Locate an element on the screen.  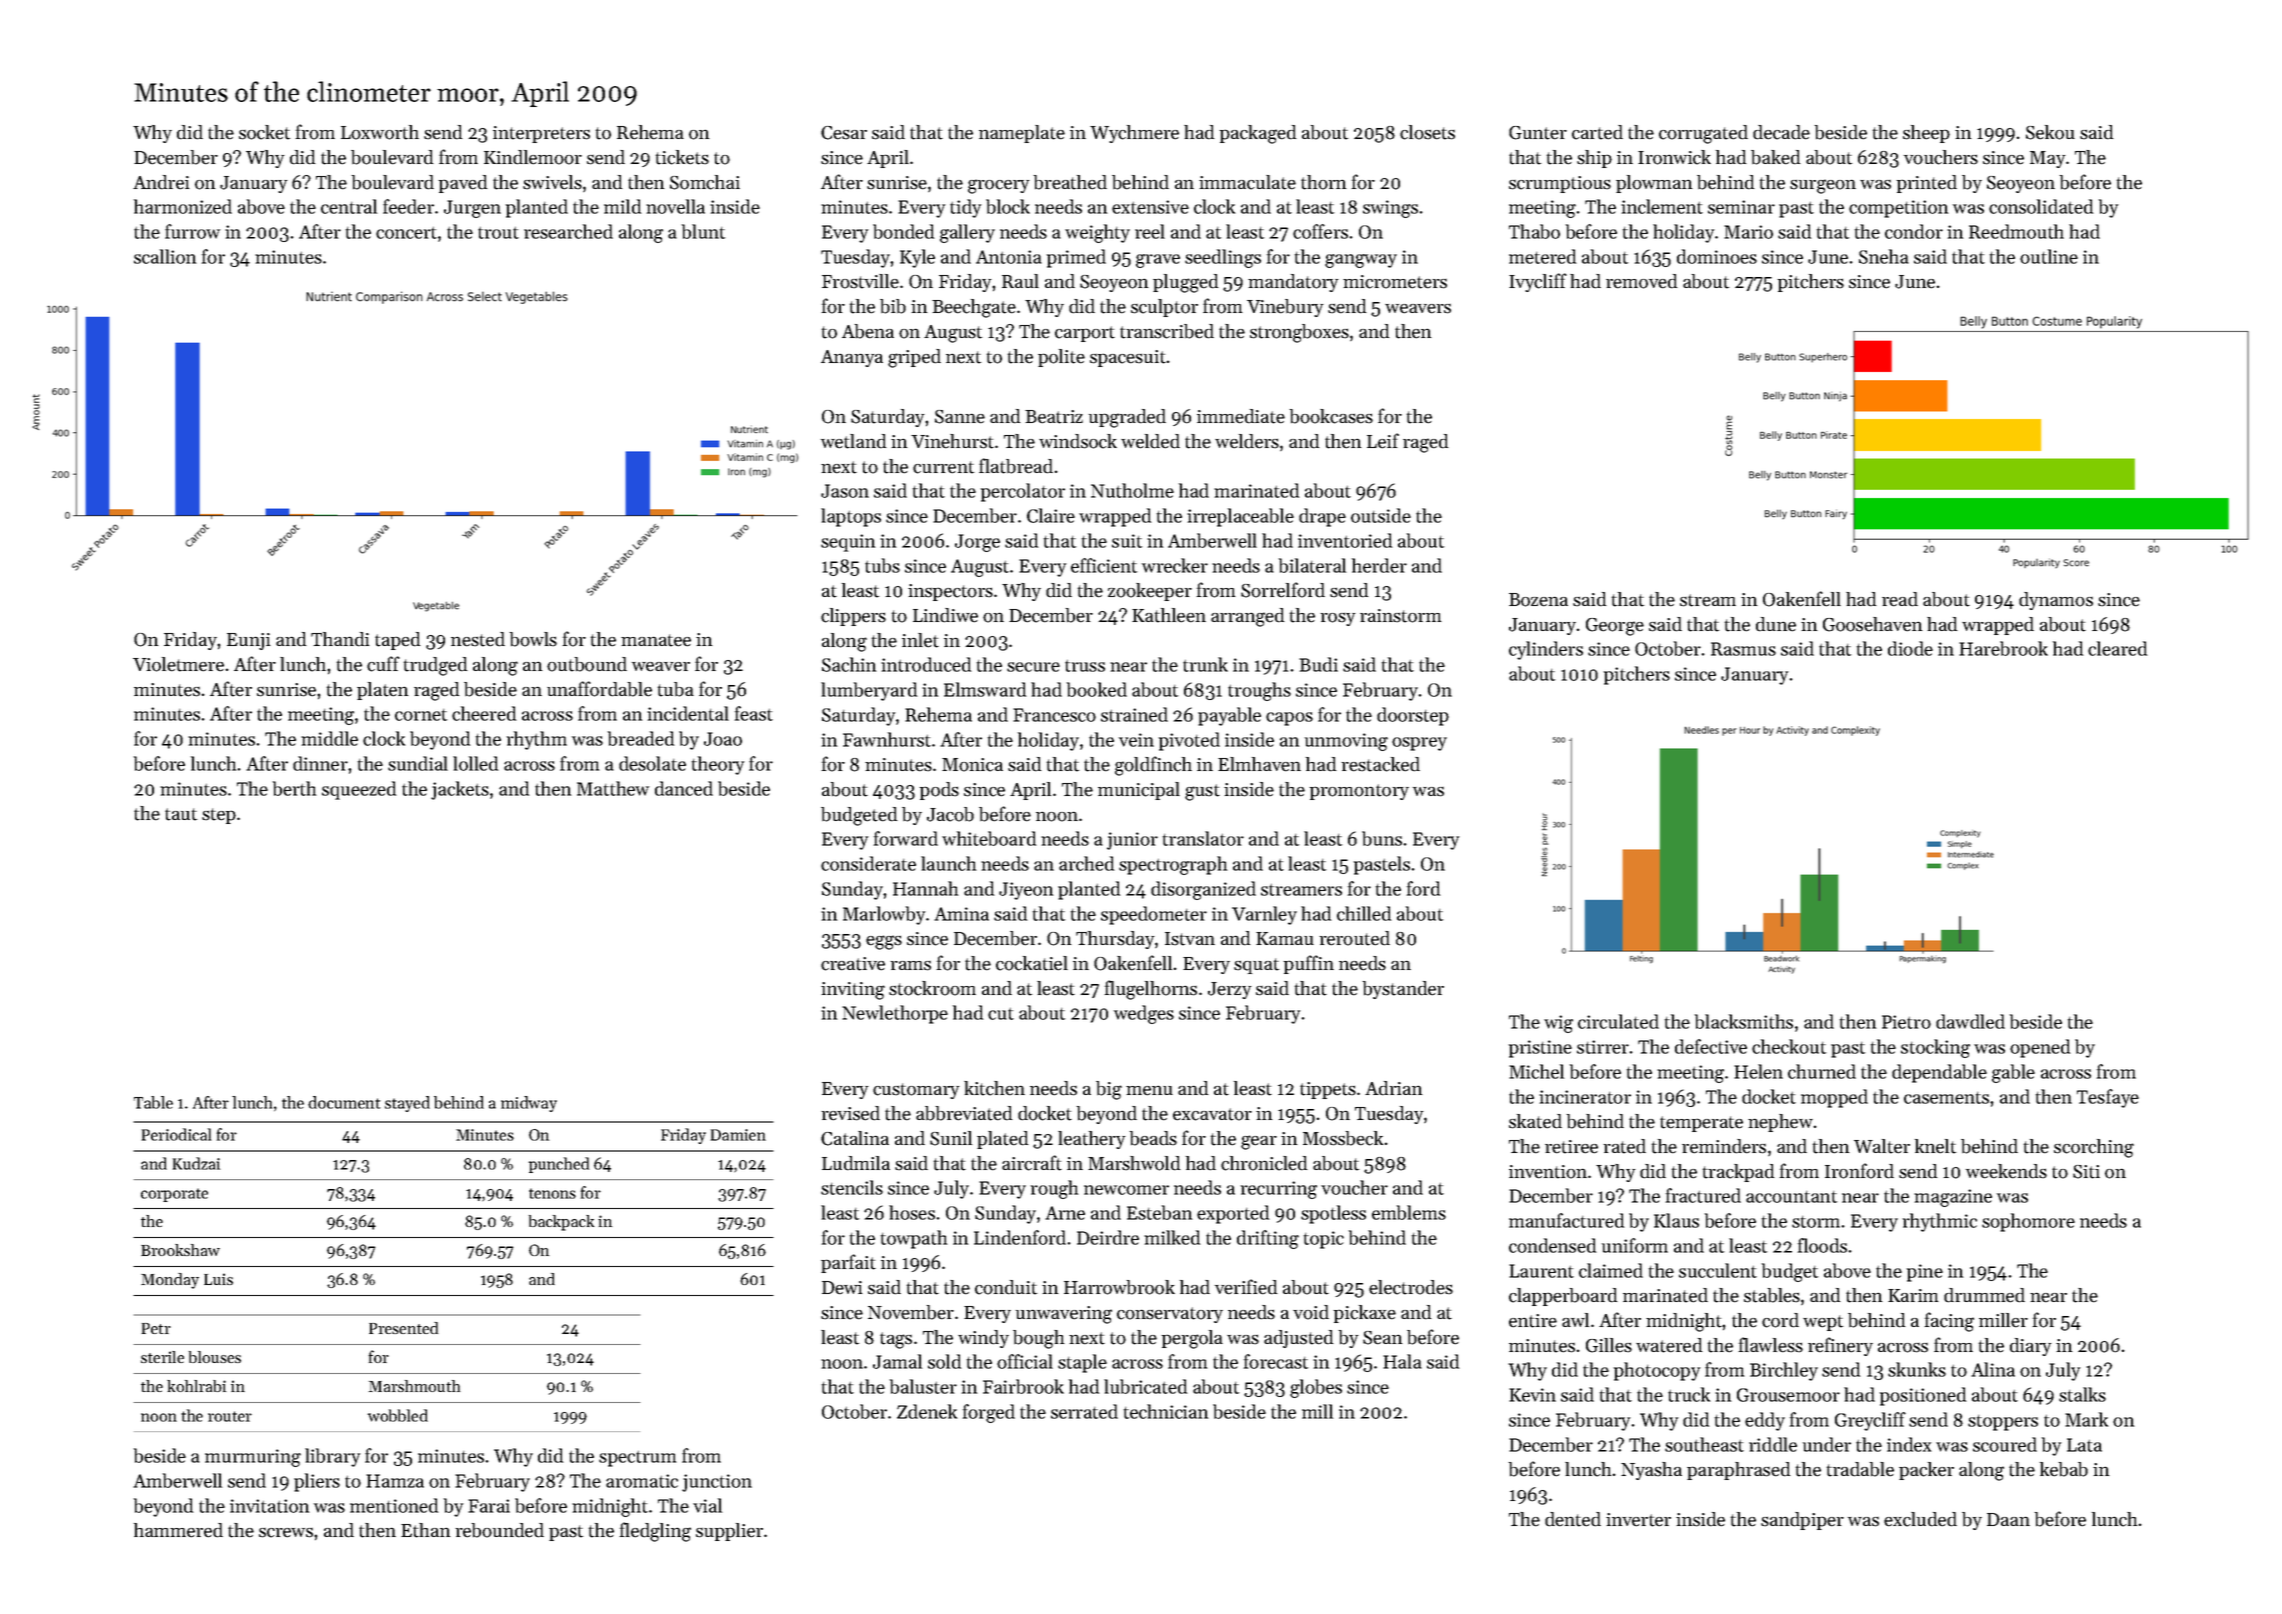
Zdenek is located at coordinates (927, 1411).
